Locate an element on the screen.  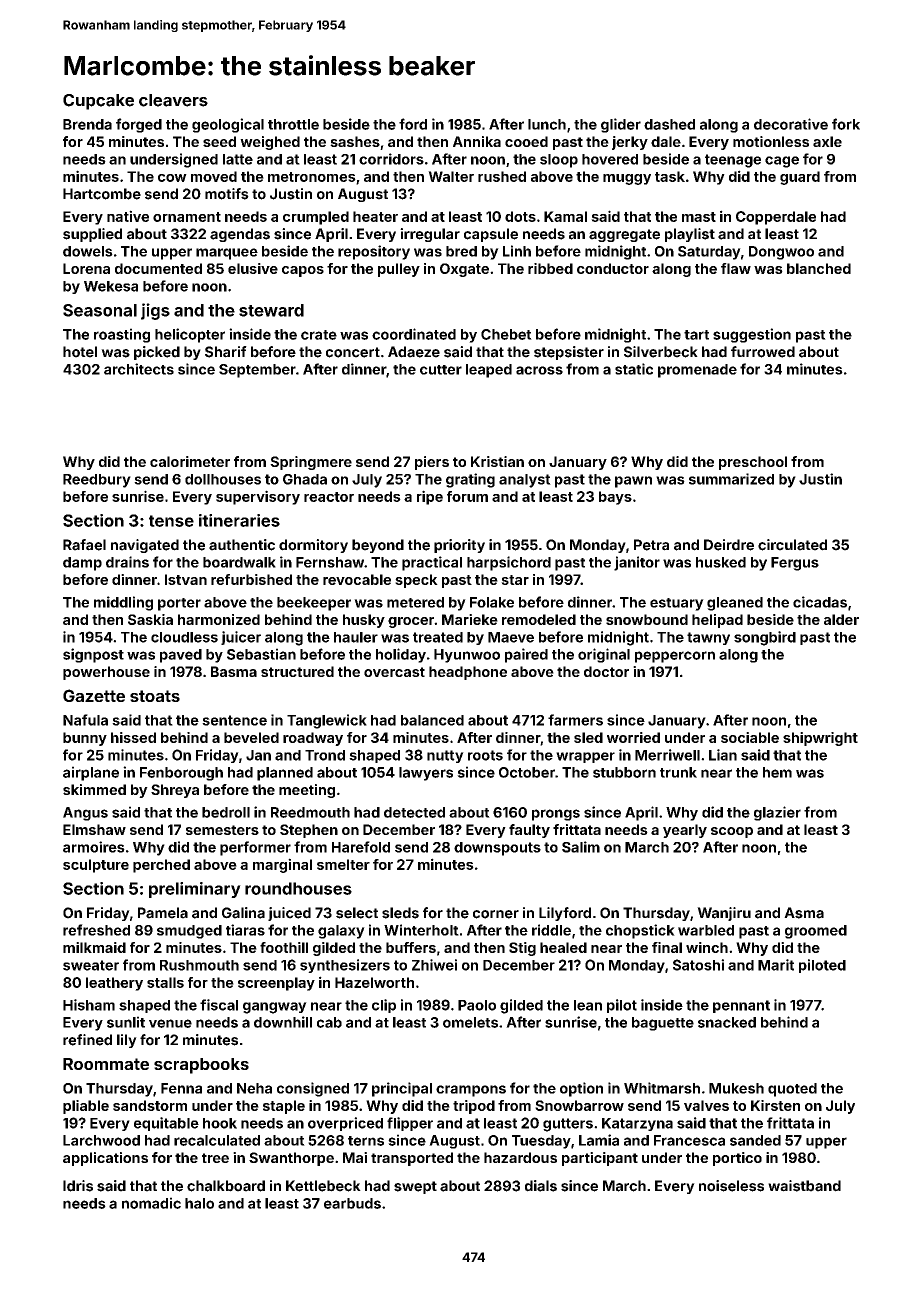
downspouts is located at coordinates (497, 849).
